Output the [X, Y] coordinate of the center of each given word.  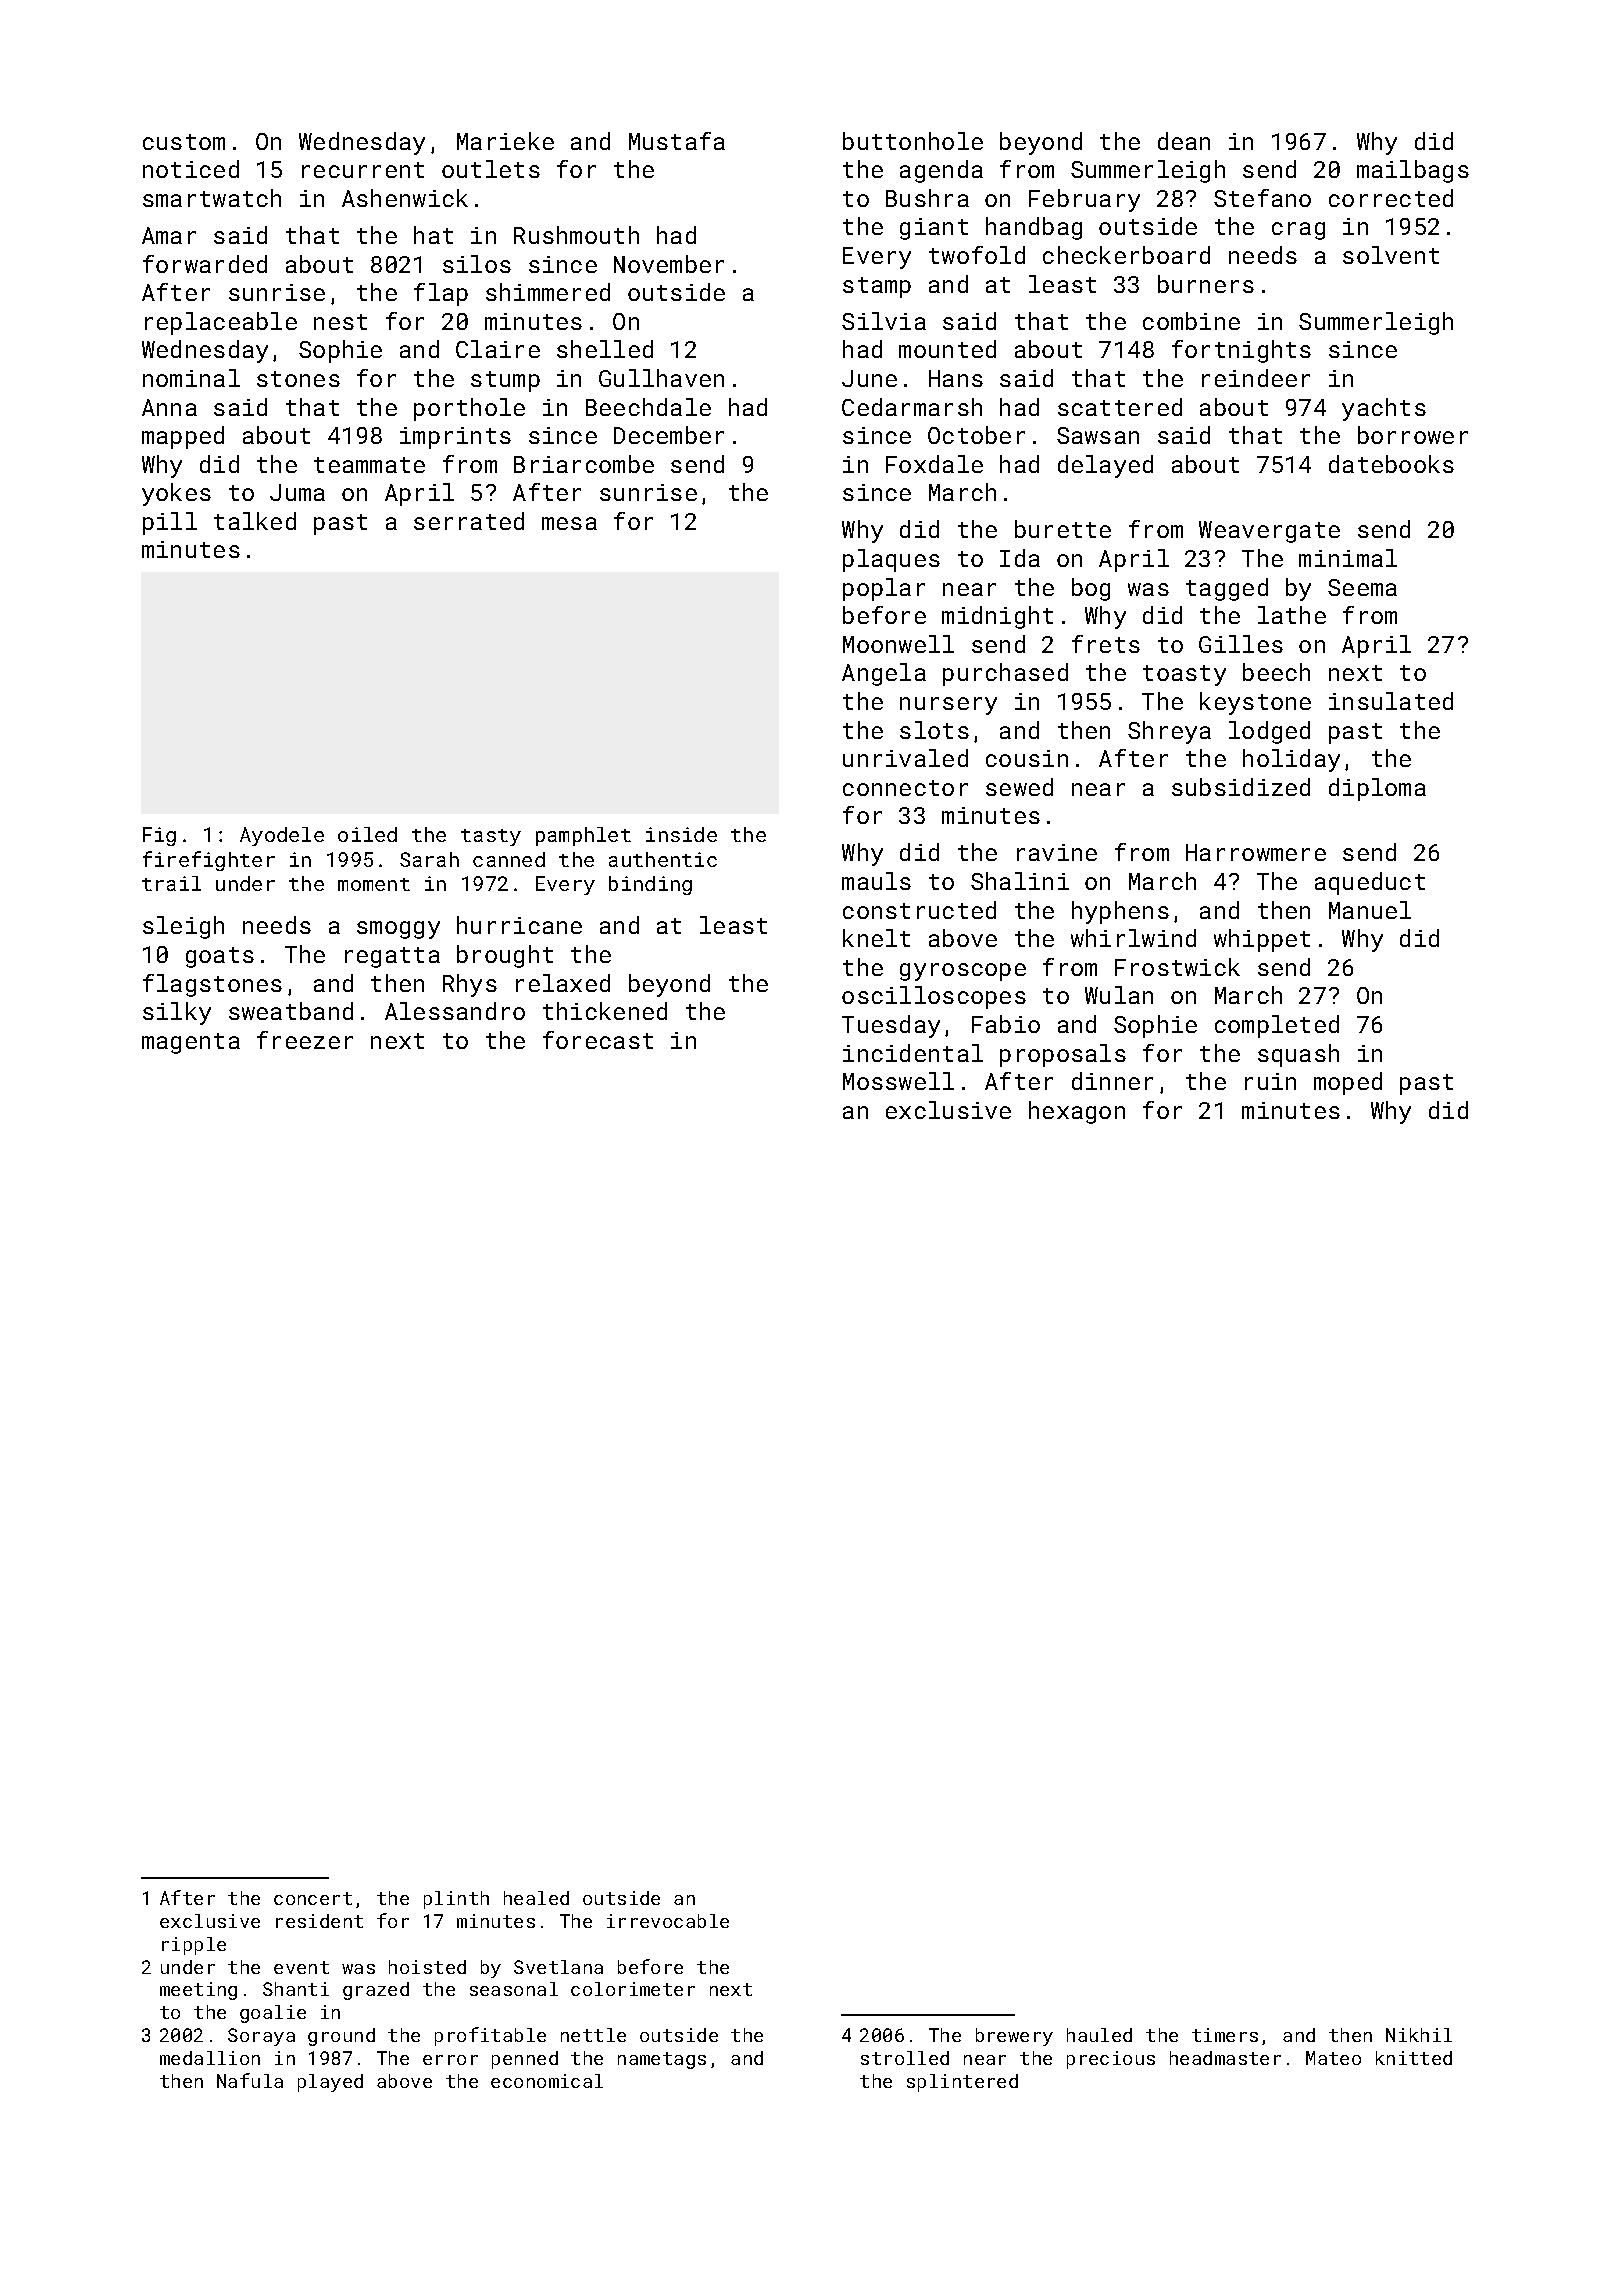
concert [313, 1898]
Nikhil [1419, 2035]
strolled [905, 2058]
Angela [884, 674]
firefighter [209, 861]
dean [1184, 141]
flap [441, 294]
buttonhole [913, 141]
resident [319, 1921]
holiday [1291, 760]
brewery [1014, 2037]
